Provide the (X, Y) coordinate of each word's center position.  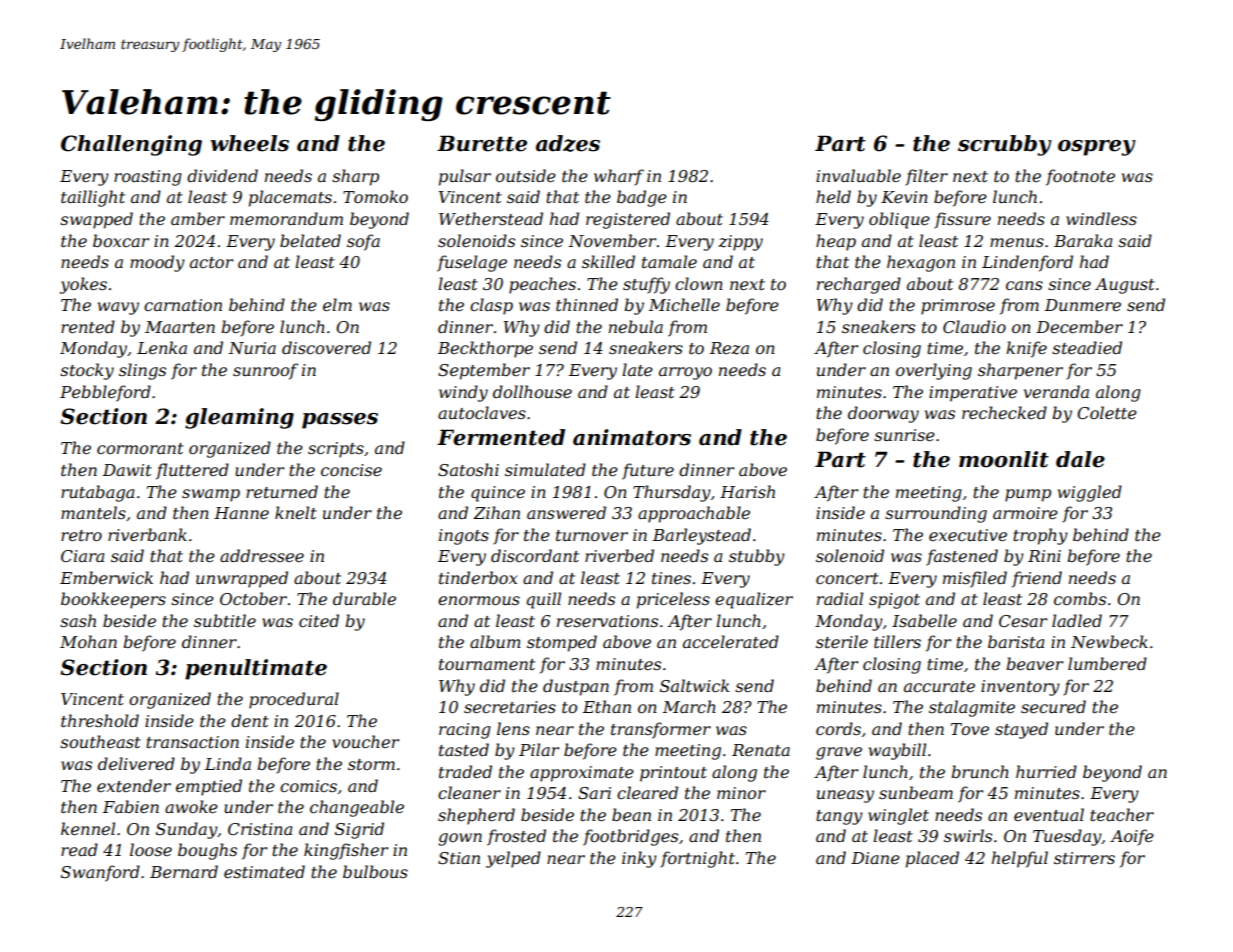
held (833, 196)
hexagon (921, 263)
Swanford (100, 873)
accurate (939, 686)
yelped (513, 859)
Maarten (180, 327)
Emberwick (106, 577)
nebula (636, 326)
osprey (1097, 148)
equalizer (754, 600)
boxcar (121, 240)
